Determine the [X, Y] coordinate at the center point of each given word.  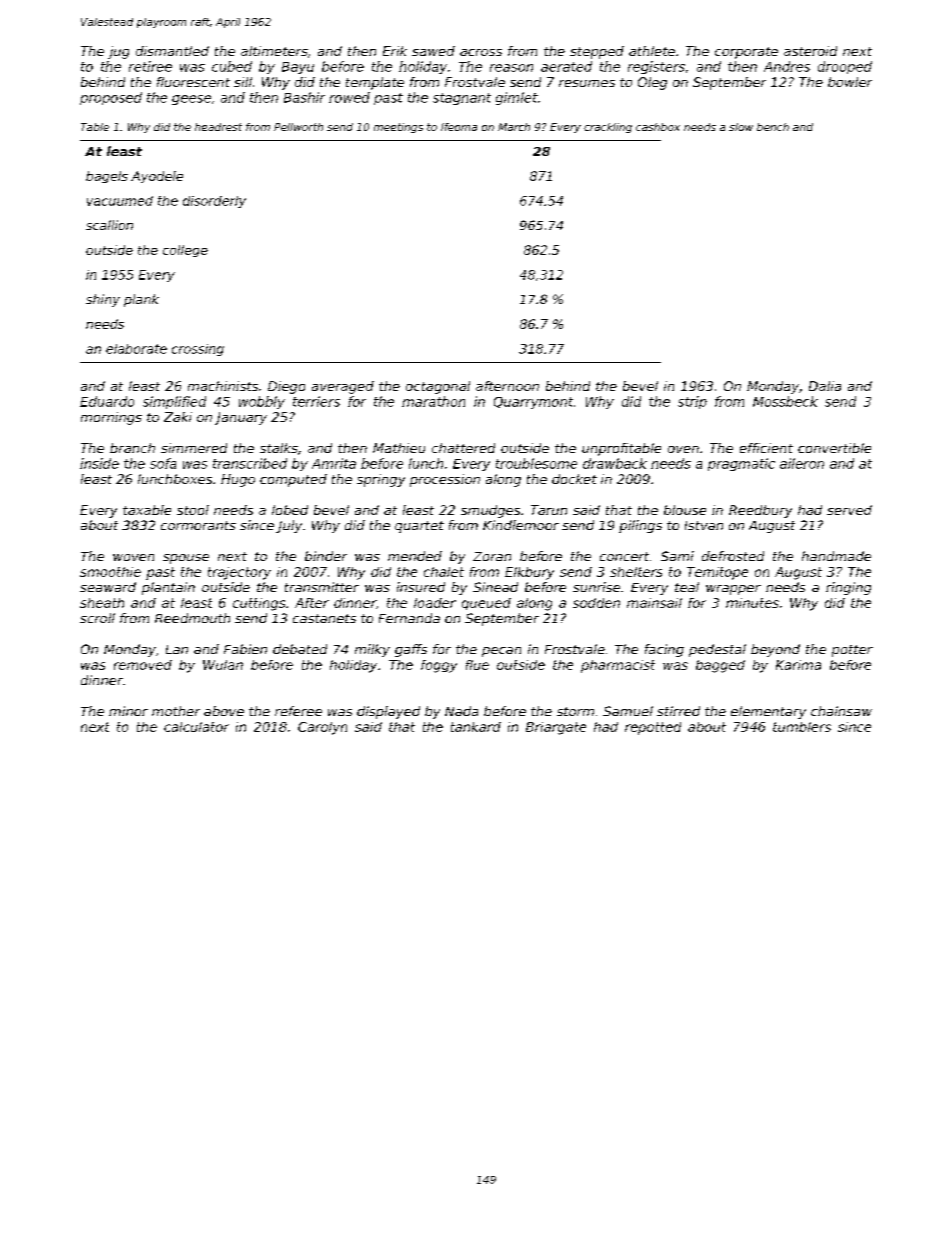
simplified [174, 402]
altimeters [274, 51]
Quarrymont [533, 403]
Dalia [825, 386]
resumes [587, 83]
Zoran [492, 556]
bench [773, 127]
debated [300, 649]
